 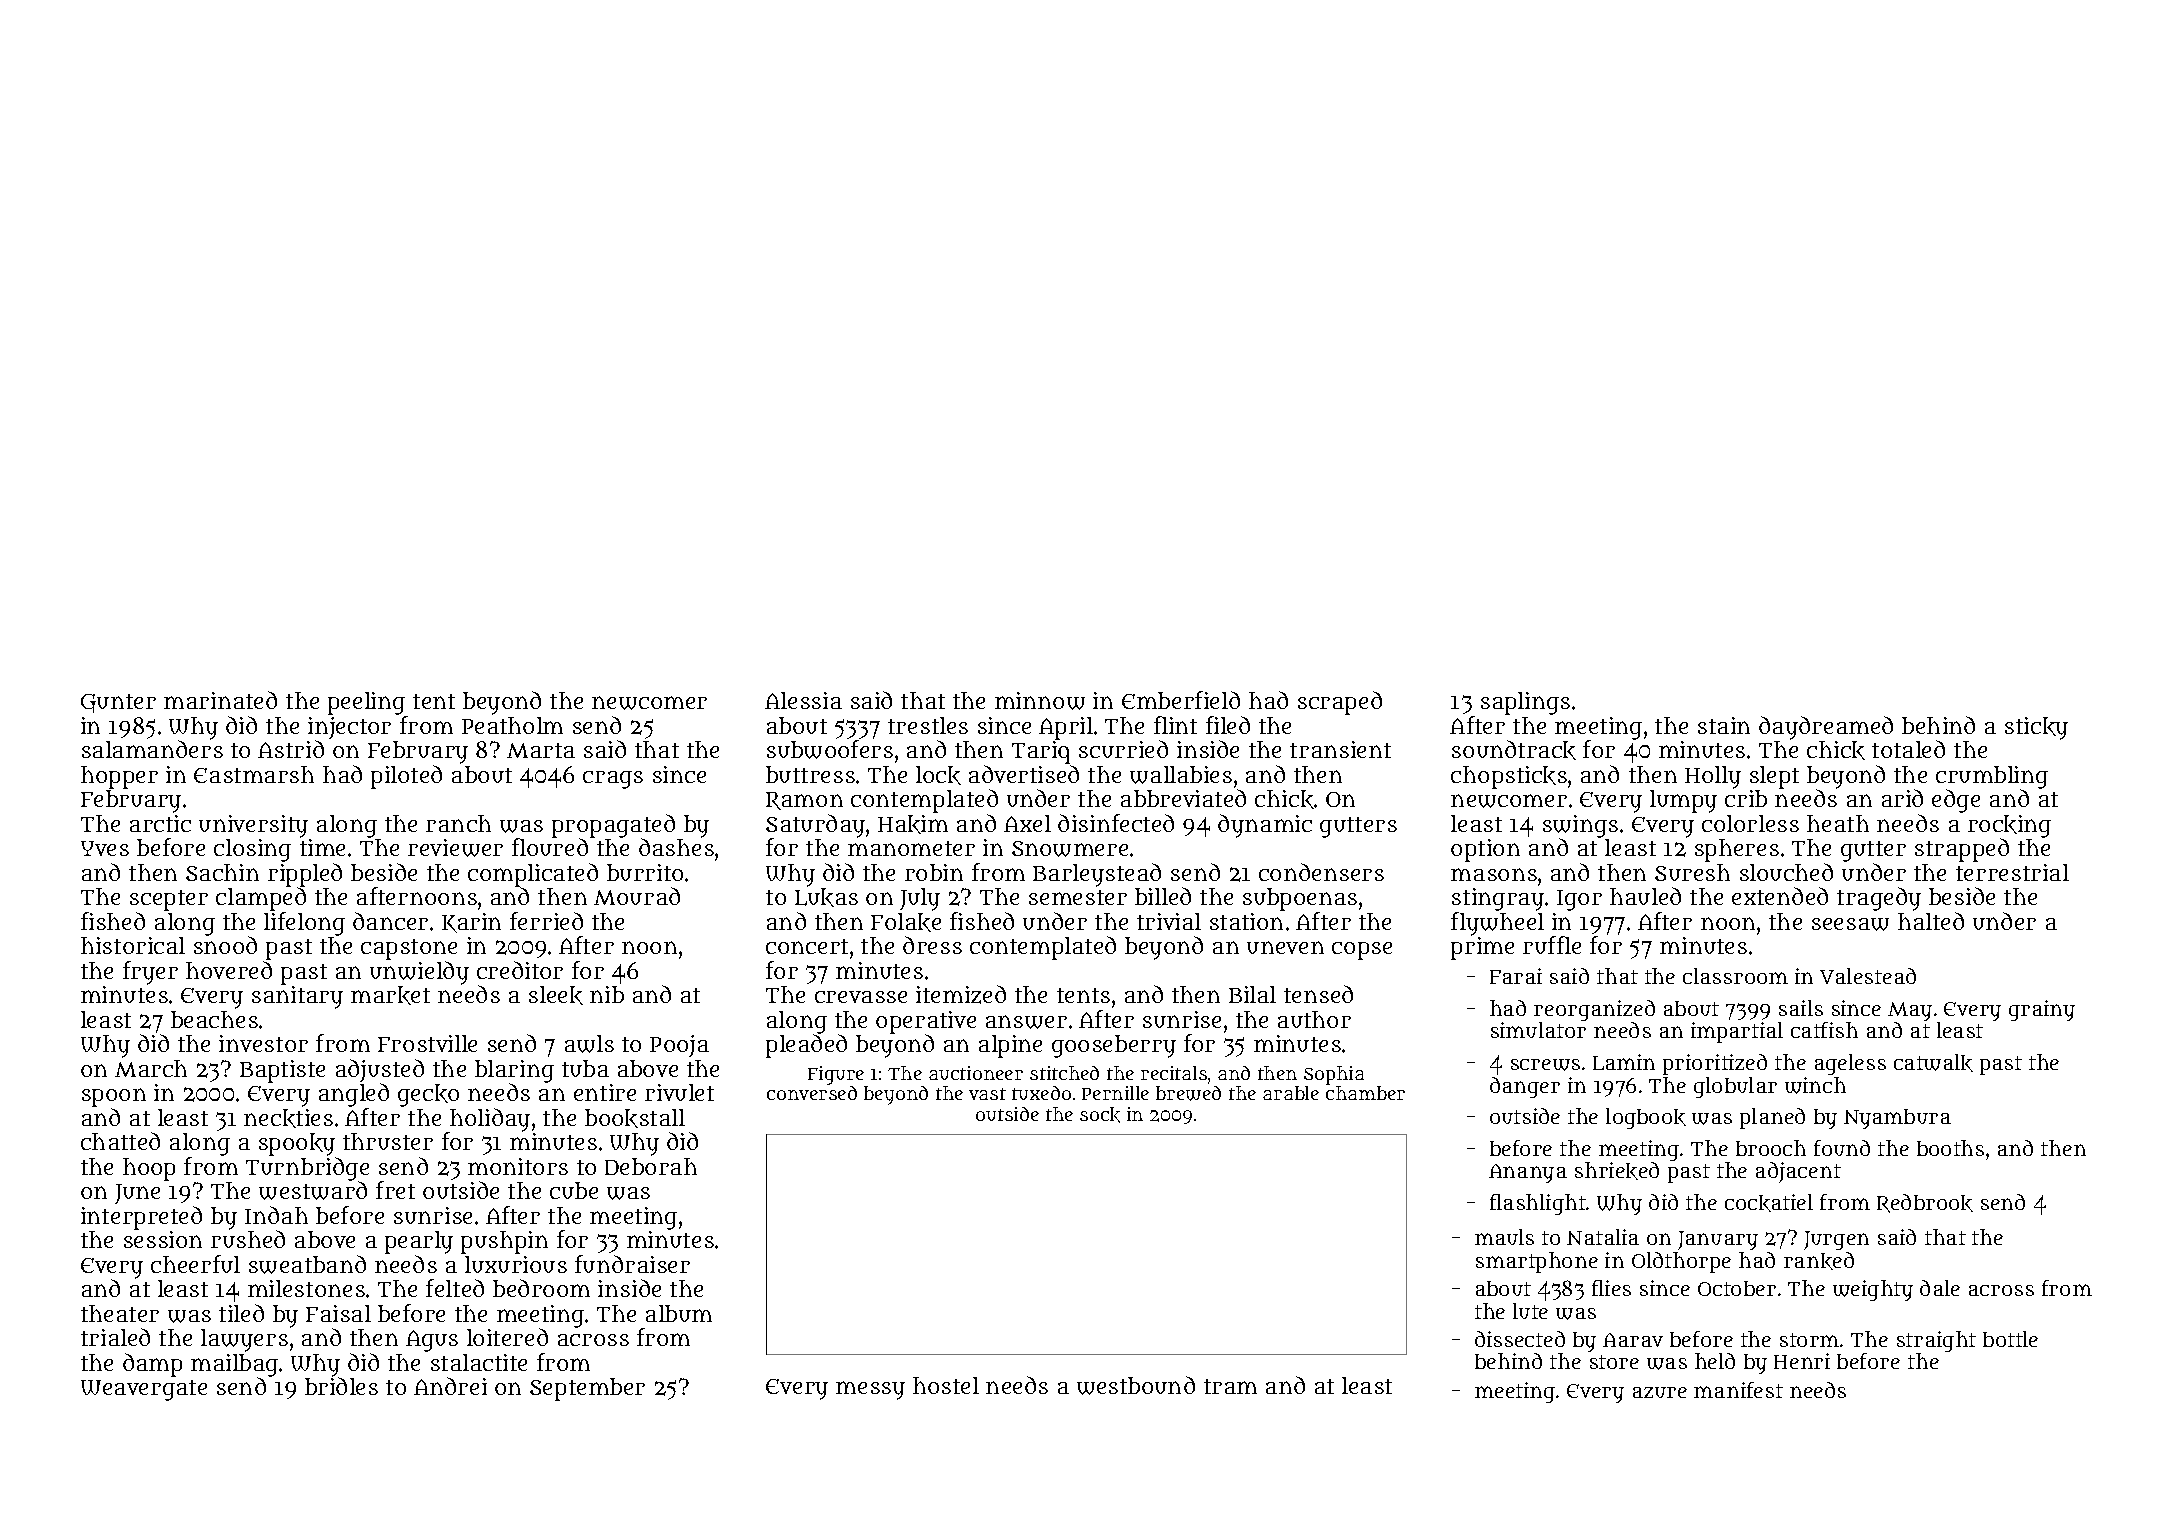 What do you see at coordinates (911, 848) in the image?
I see `manometer` at bounding box center [911, 848].
